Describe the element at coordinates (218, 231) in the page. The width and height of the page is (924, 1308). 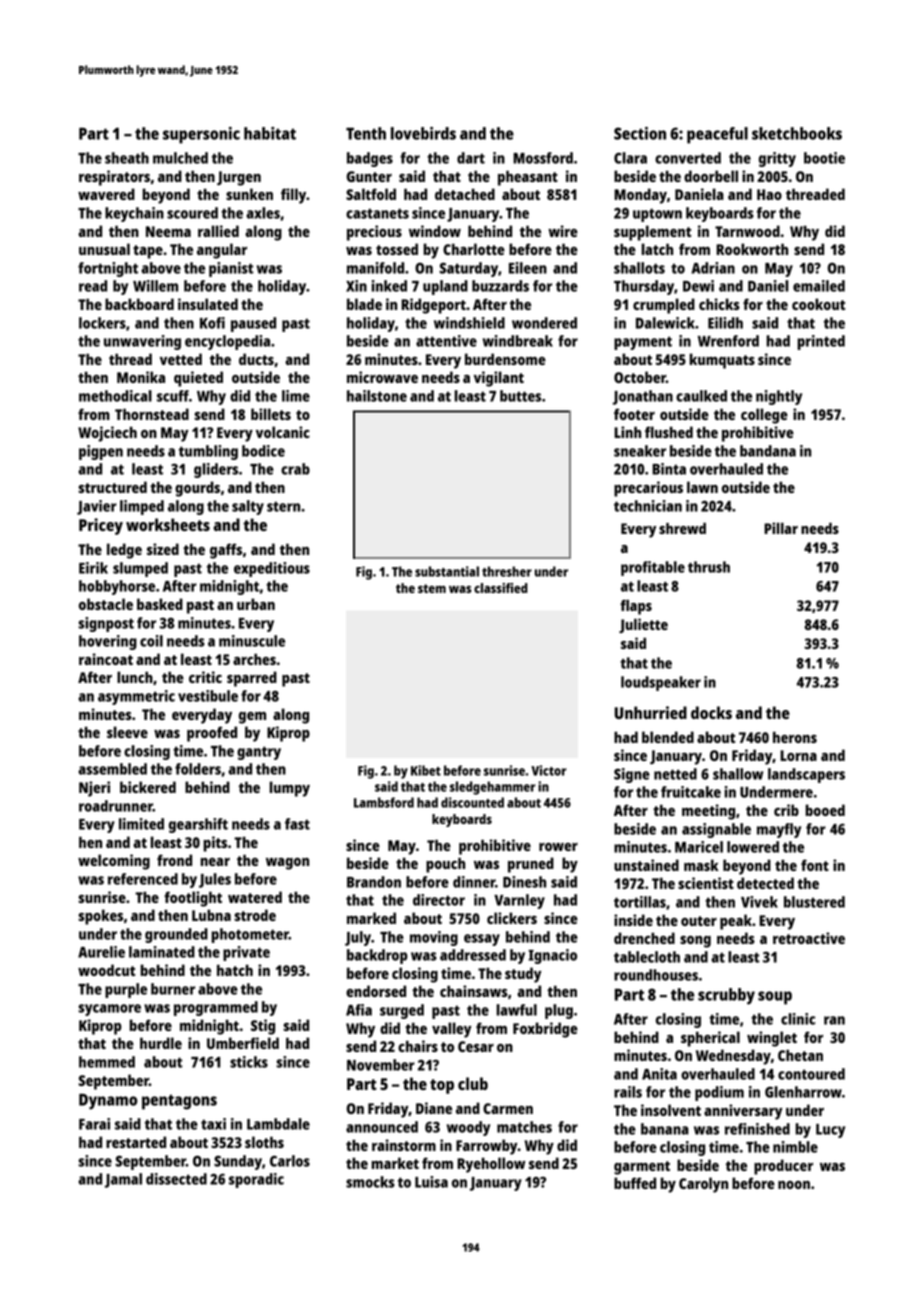
I see `rallied` at that location.
